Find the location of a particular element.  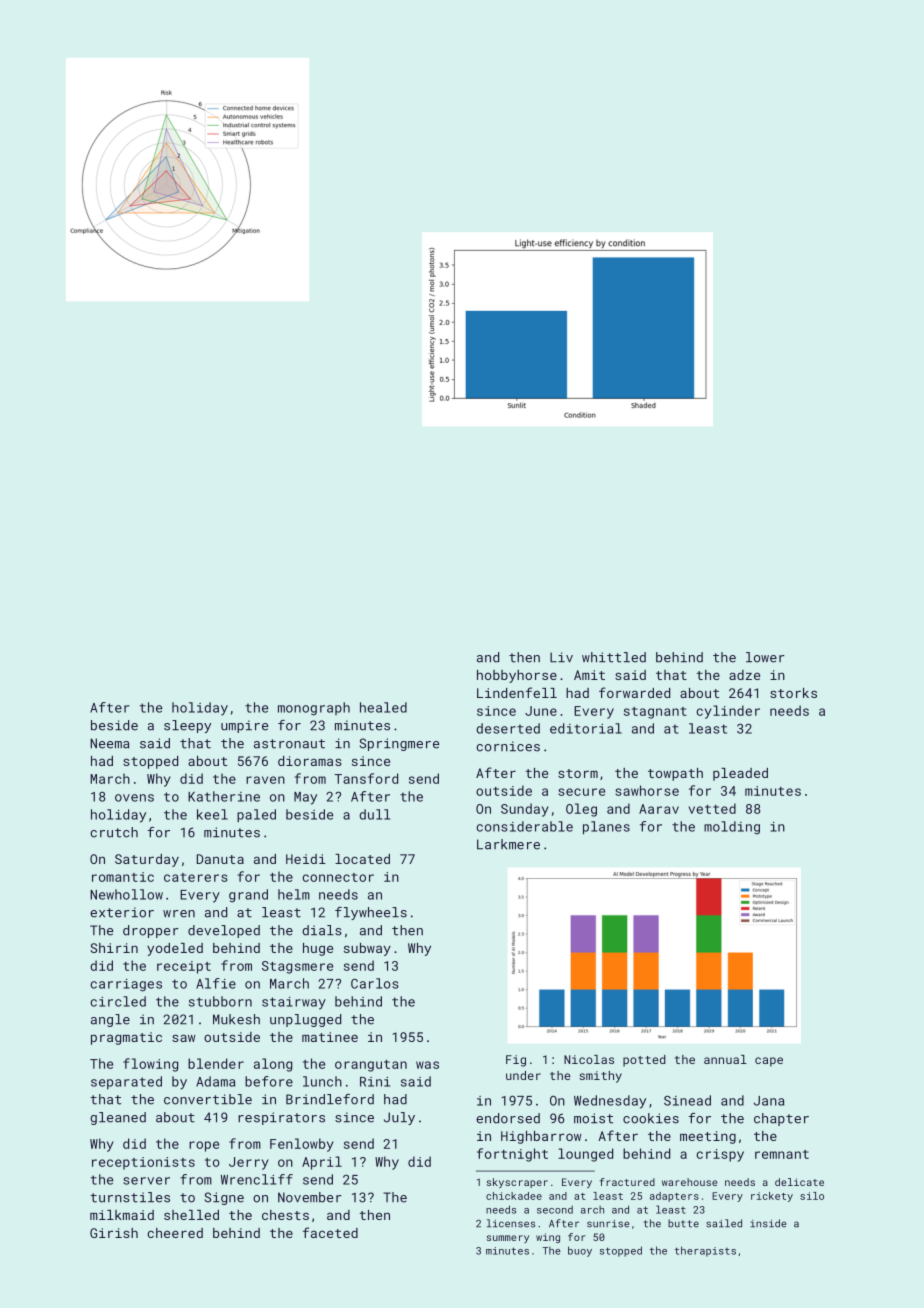

Springmere is located at coordinates (399, 744).
